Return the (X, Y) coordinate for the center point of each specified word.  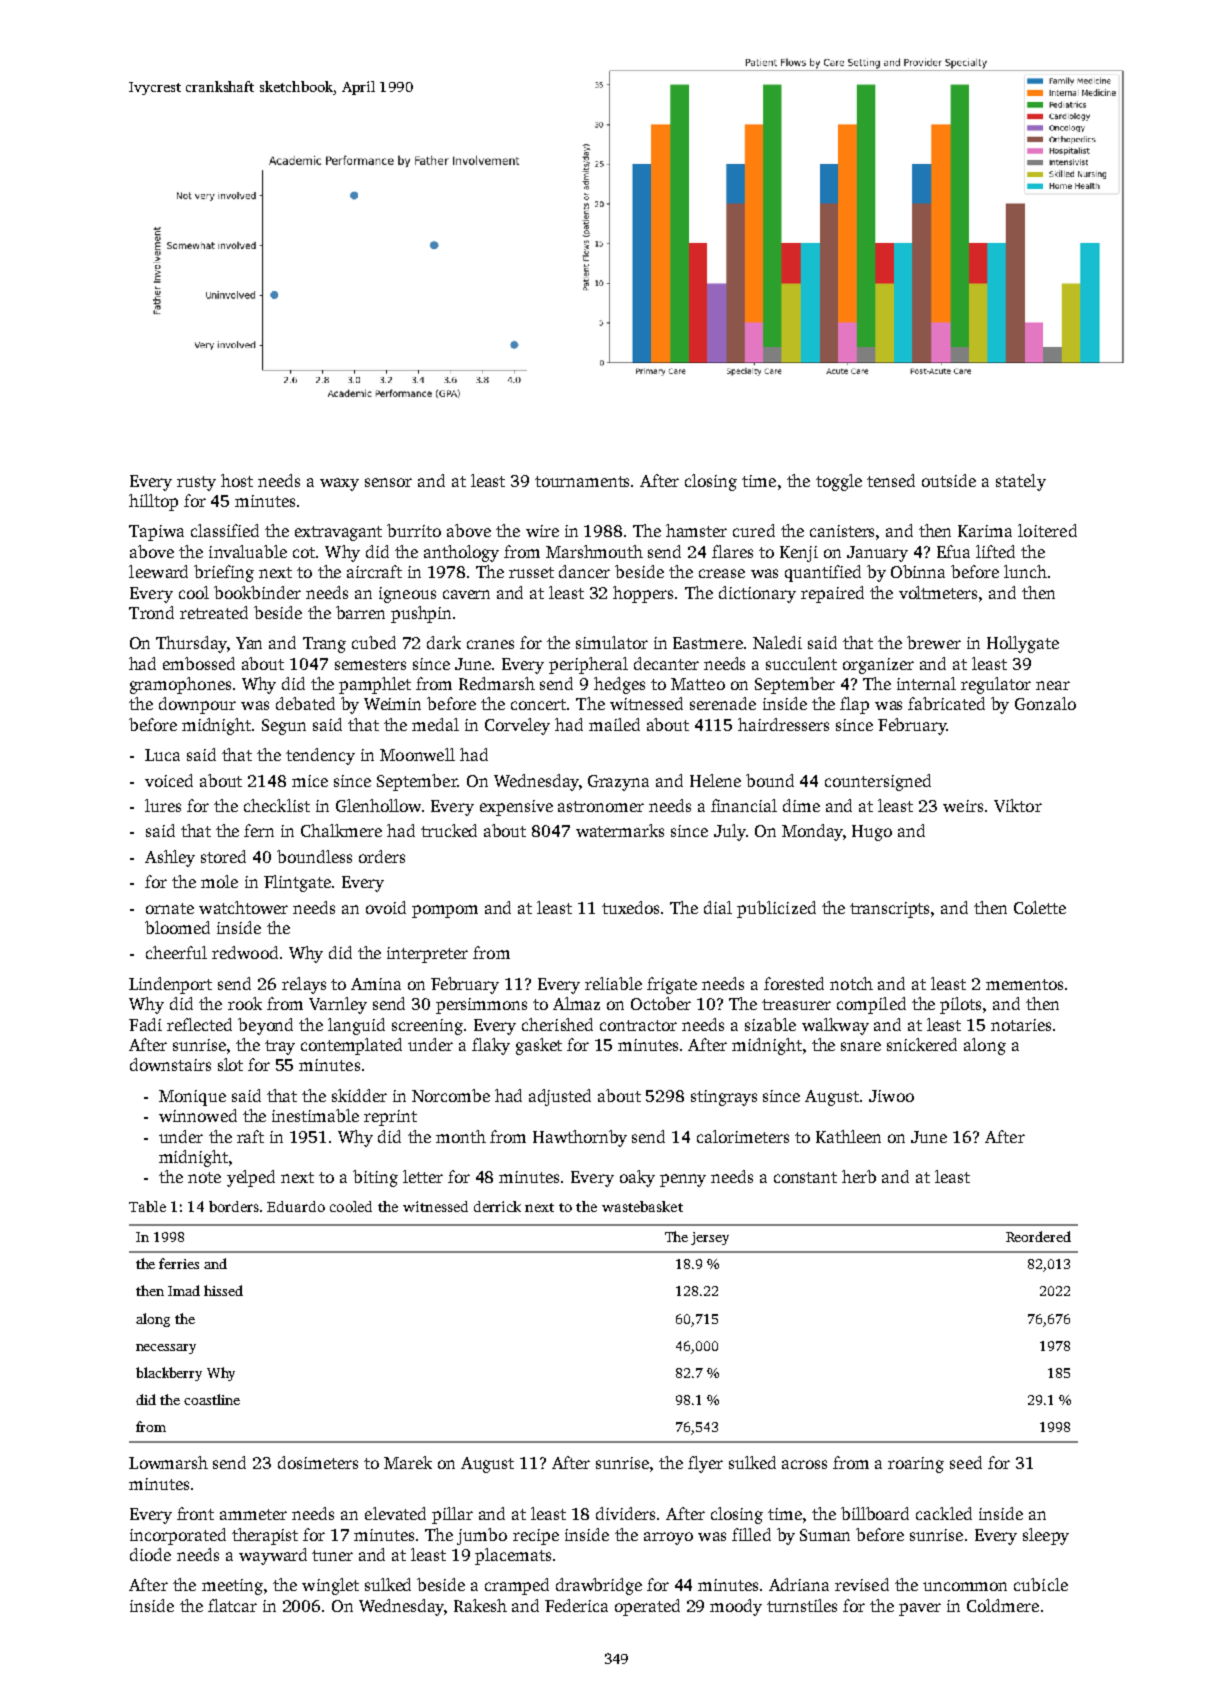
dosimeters (318, 1462)
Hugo (872, 833)
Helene (715, 780)
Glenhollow (378, 805)
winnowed (198, 1115)
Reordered (1038, 1236)
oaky (637, 1178)
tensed (891, 480)
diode (150, 1554)
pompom (445, 911)
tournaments (582, 481)
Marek (408, 1462)
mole (219, 881)
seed (966, 1462)
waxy (339, 484)
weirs (963, 806)
